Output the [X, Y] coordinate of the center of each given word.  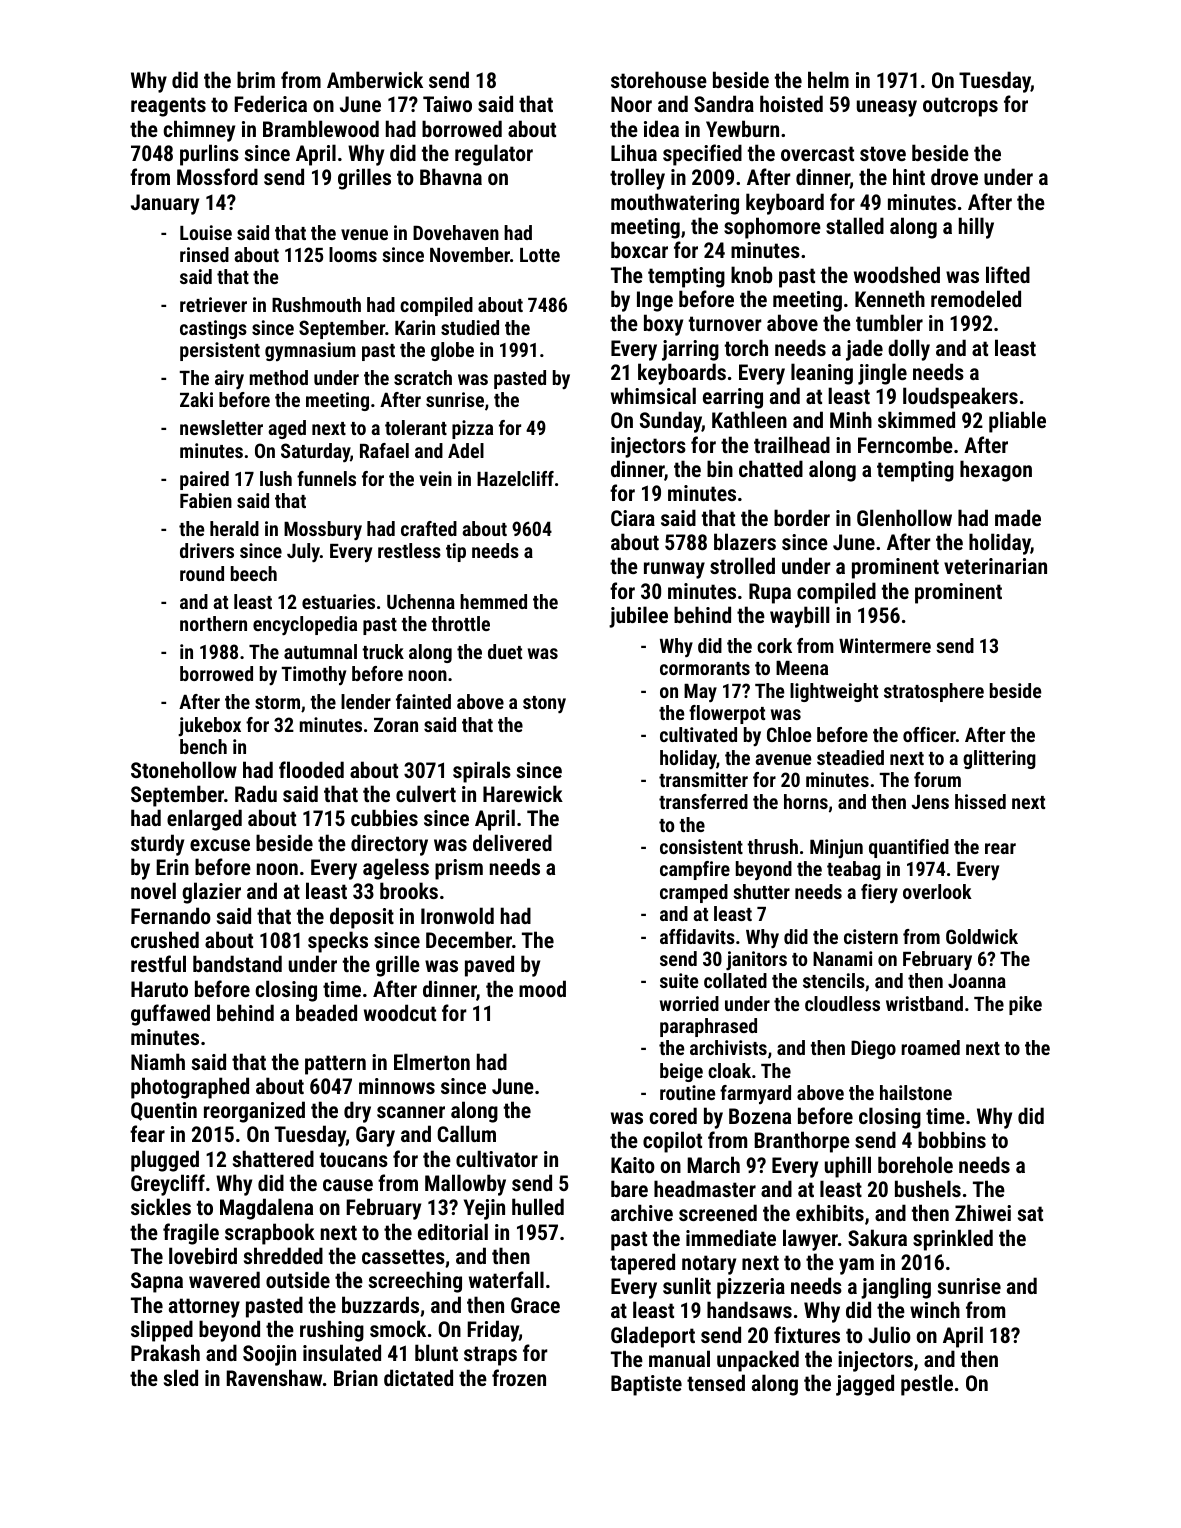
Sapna [157, 1282]
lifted [1008, 274]
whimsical [653, 395]
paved [489, 966]
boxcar [639, 249]
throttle [460, 623]
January [165, 204]
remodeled [976, 298]
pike [1025, 1005]
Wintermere [885, 645]
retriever [213, 304]
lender [366, 701]
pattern [335, 1065]
